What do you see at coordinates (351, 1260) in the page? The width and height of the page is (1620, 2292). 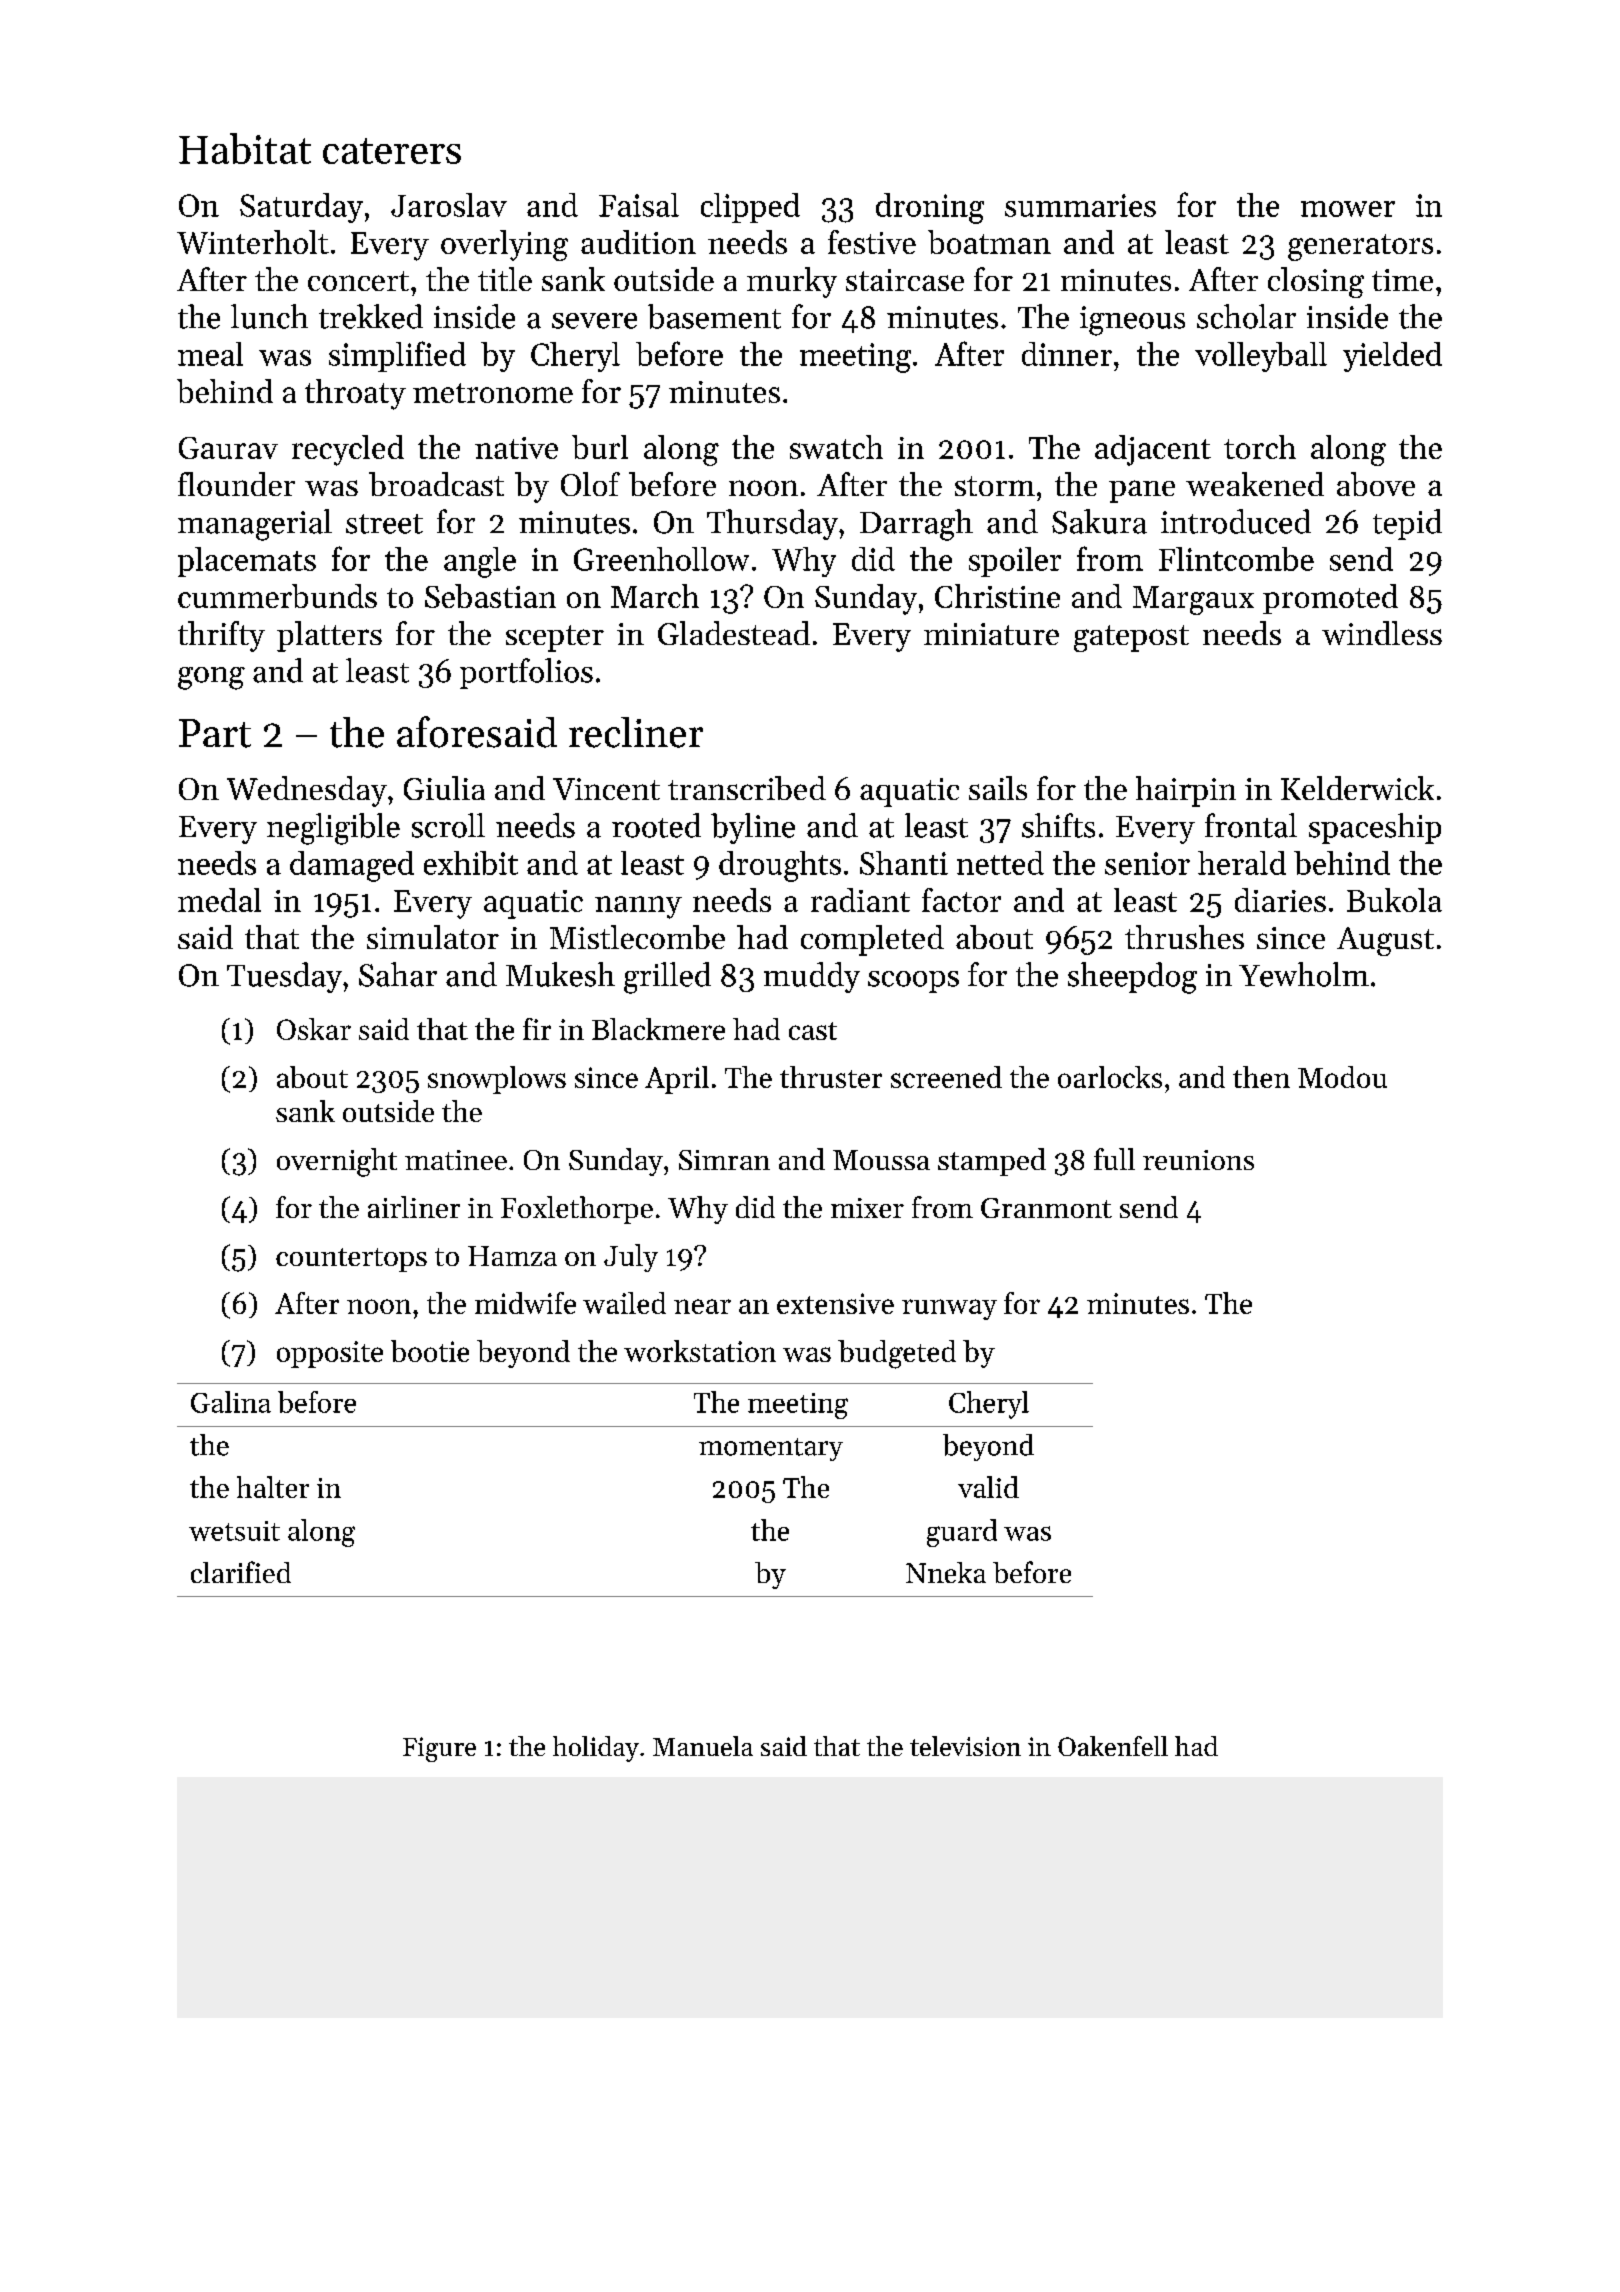 I see `countertops` at bounding box center [351, 1260].
